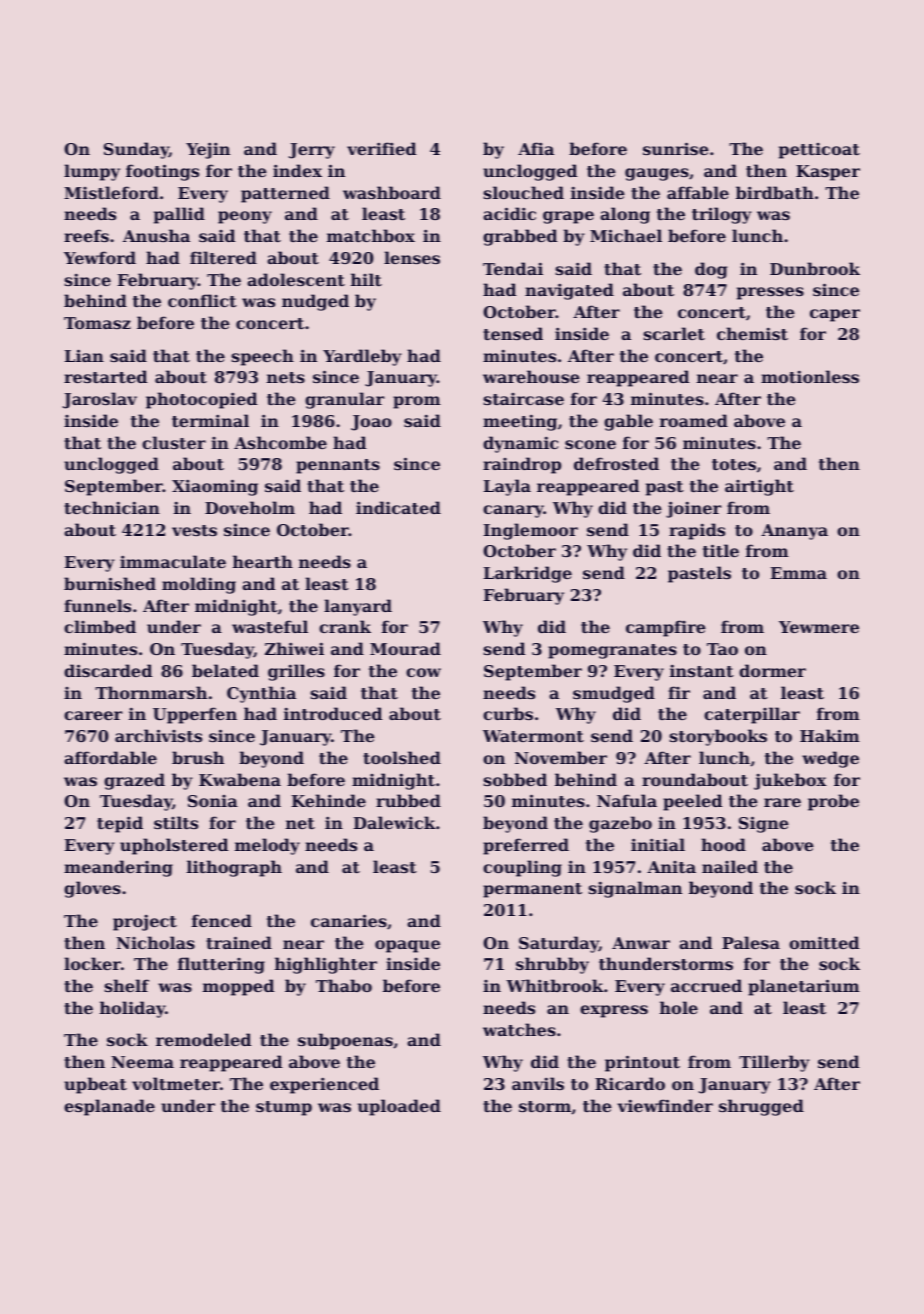  I want to click on voltmeter, so click(176, 1083).
